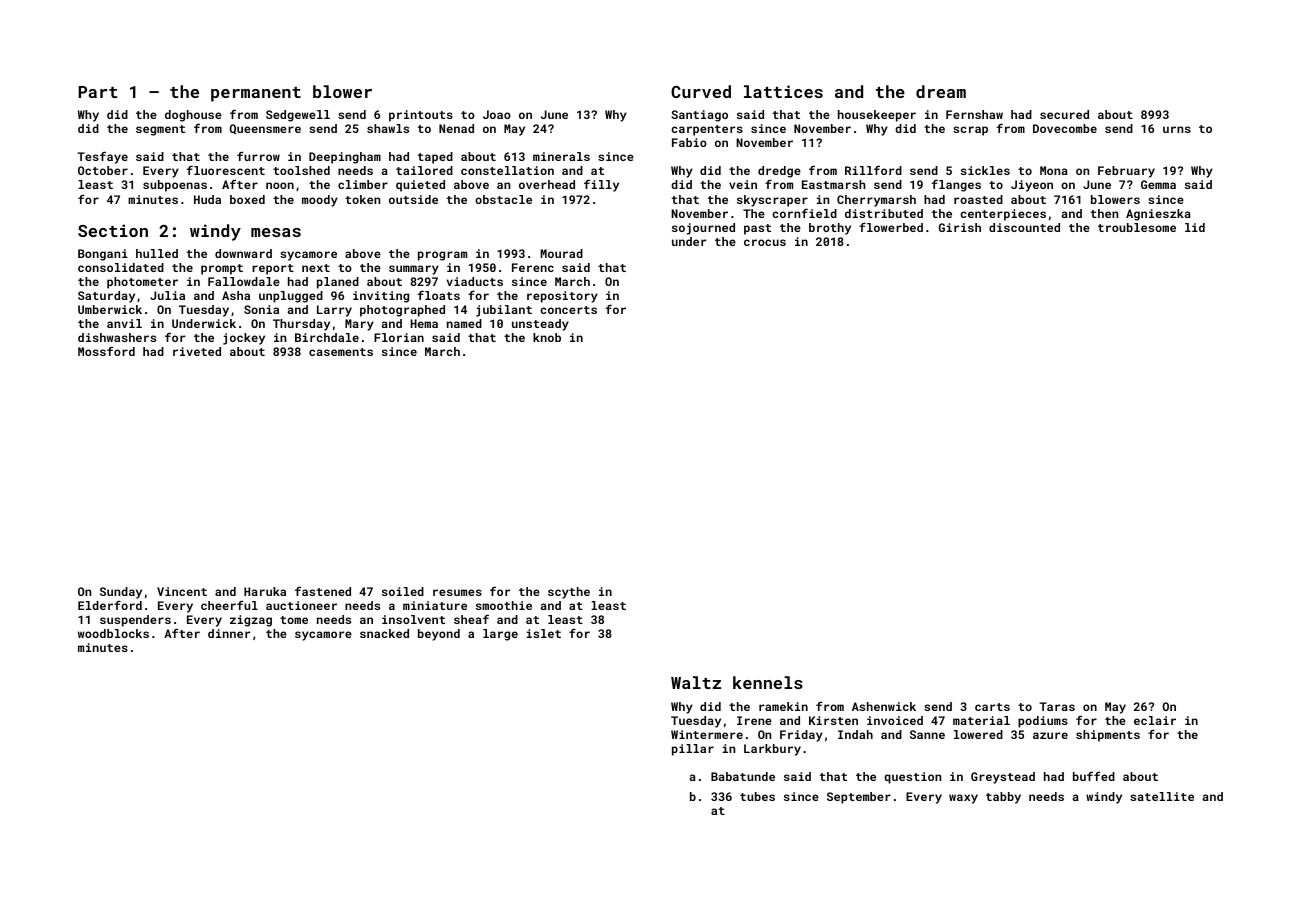 The height and width of the document is (924, 1308). What do you see at coordinates (1137, 227) in the document?
I see `troublesome` at bounding box center [1137, 227].
